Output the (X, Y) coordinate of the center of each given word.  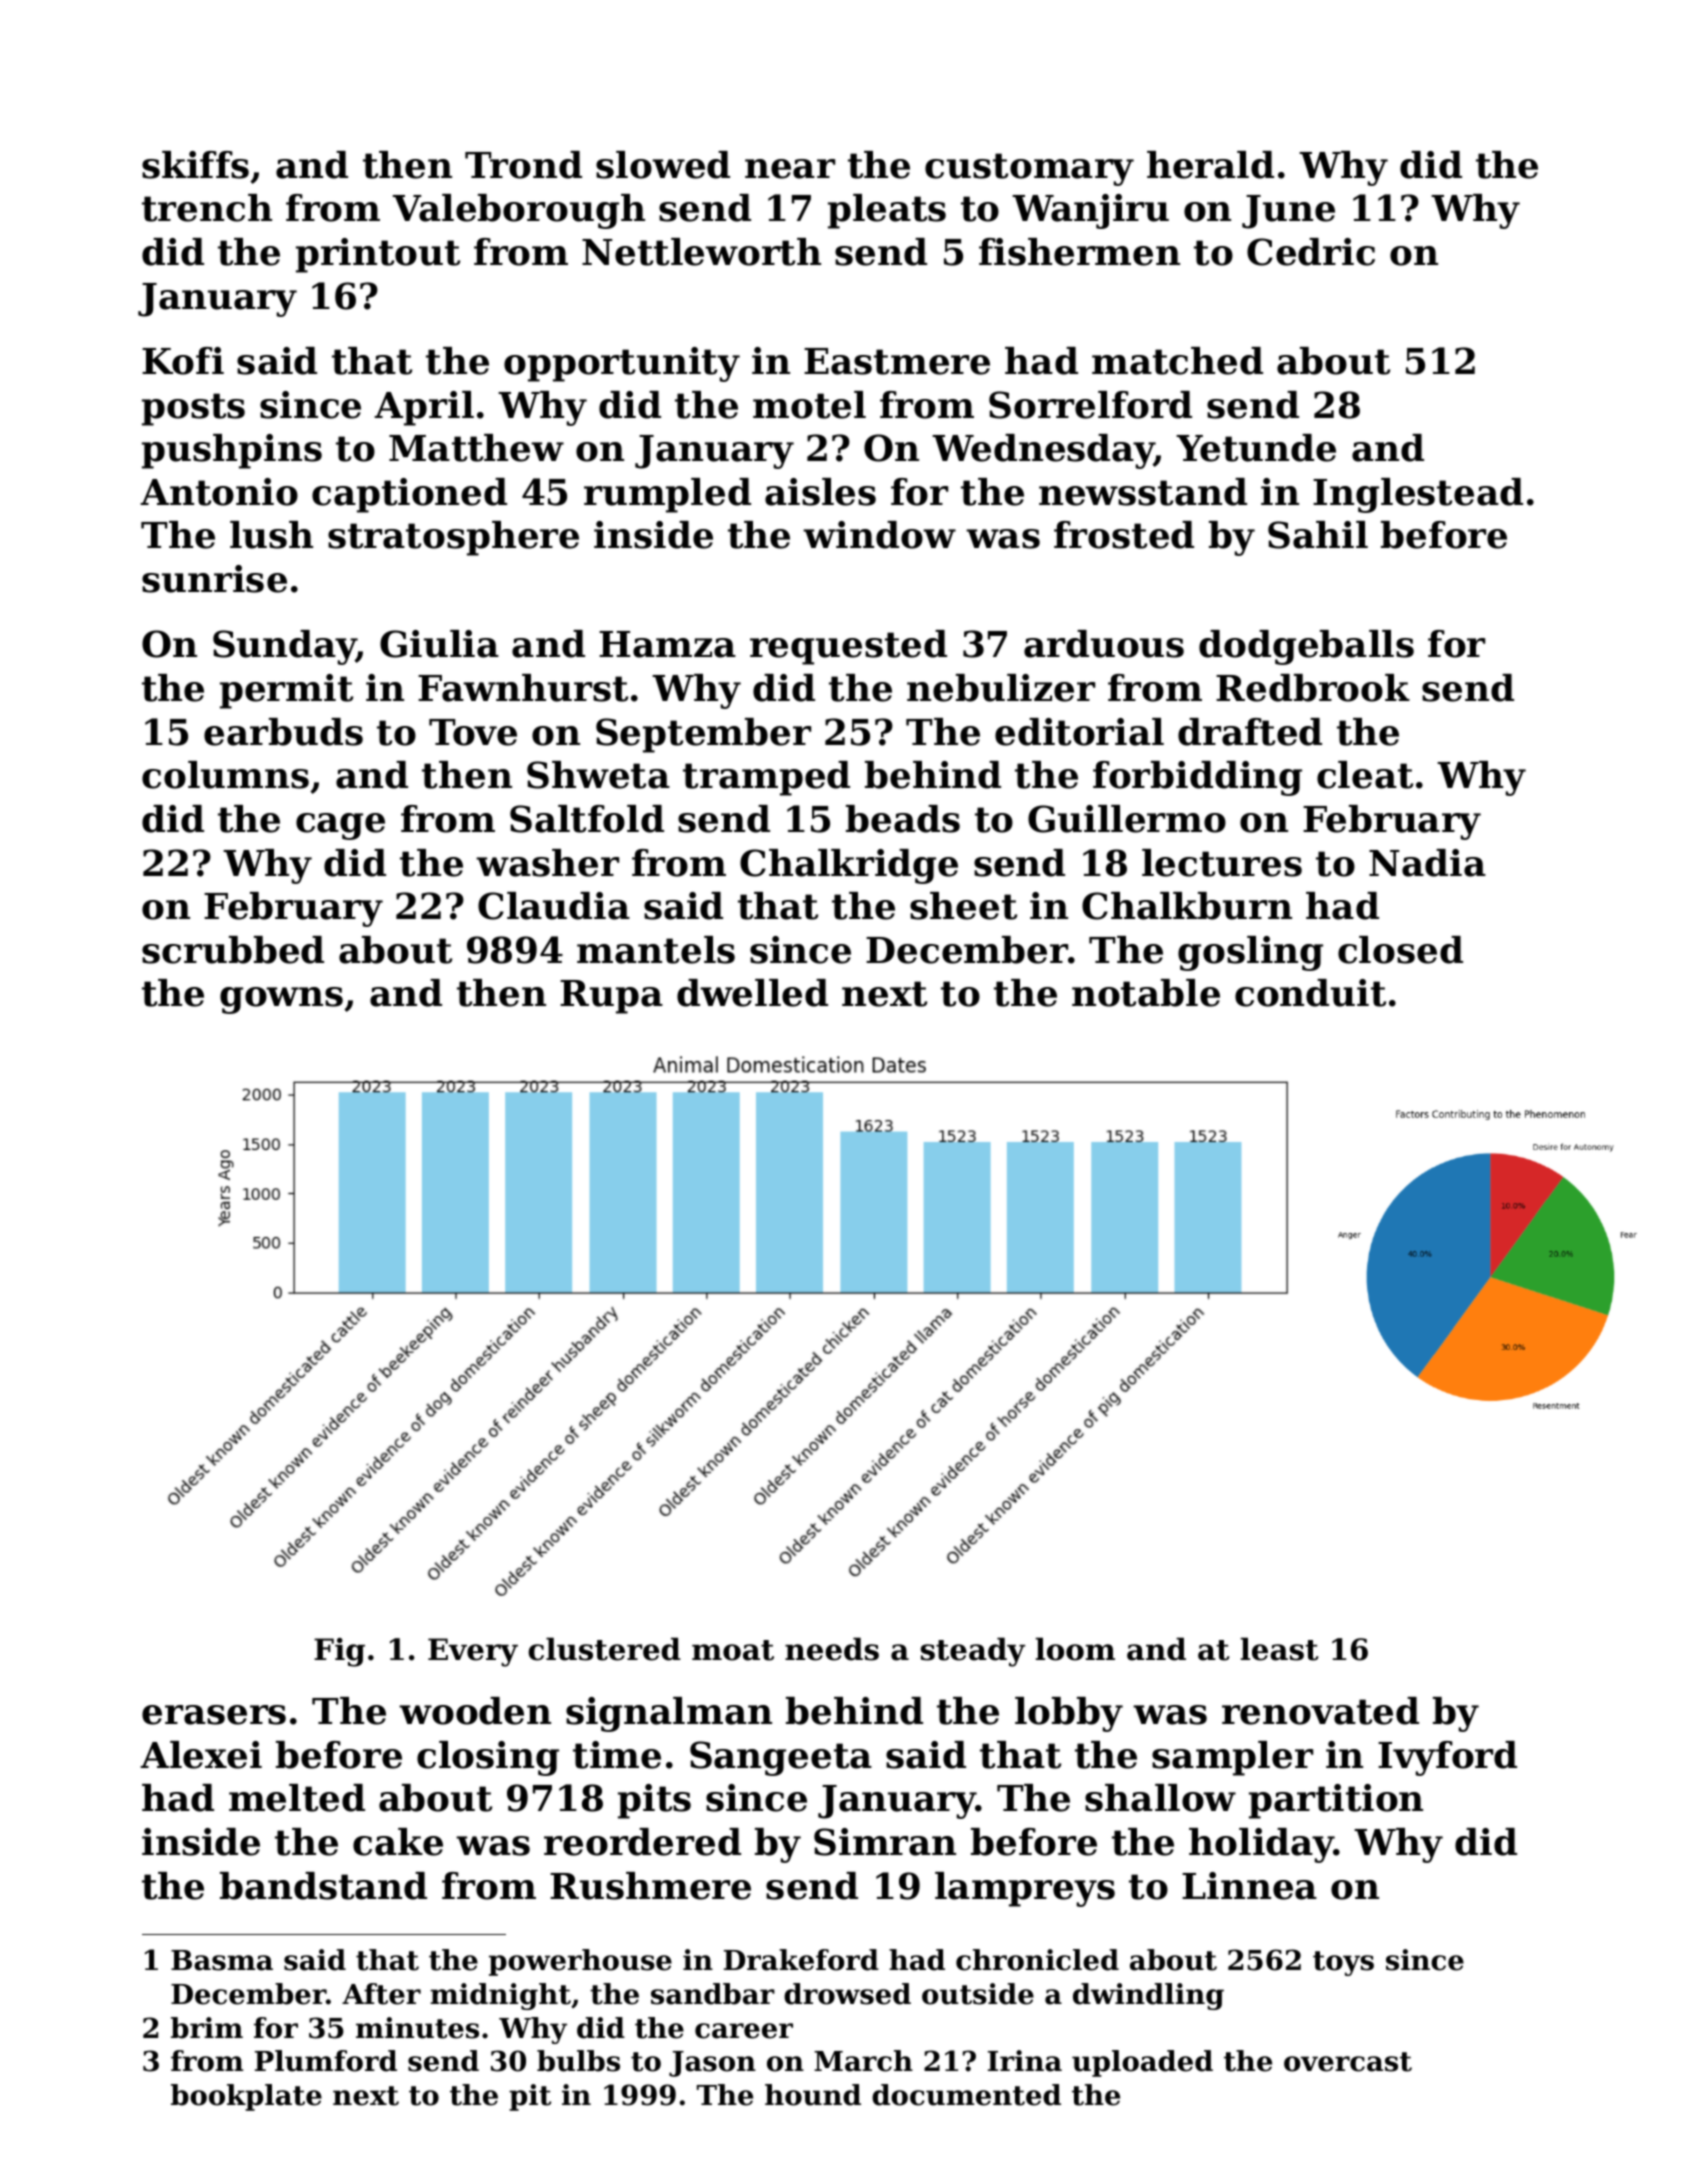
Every (473, 1652)
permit (286, 691)
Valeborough (519, 211)
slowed (663, 165)
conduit (1310, 993)
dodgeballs (1306, 647)
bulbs (578, 2061)
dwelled (752, 993)
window (879, 535)
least (1279, 1649)
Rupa (611, 997)
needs (832, 1649)
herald (1210, 165)
